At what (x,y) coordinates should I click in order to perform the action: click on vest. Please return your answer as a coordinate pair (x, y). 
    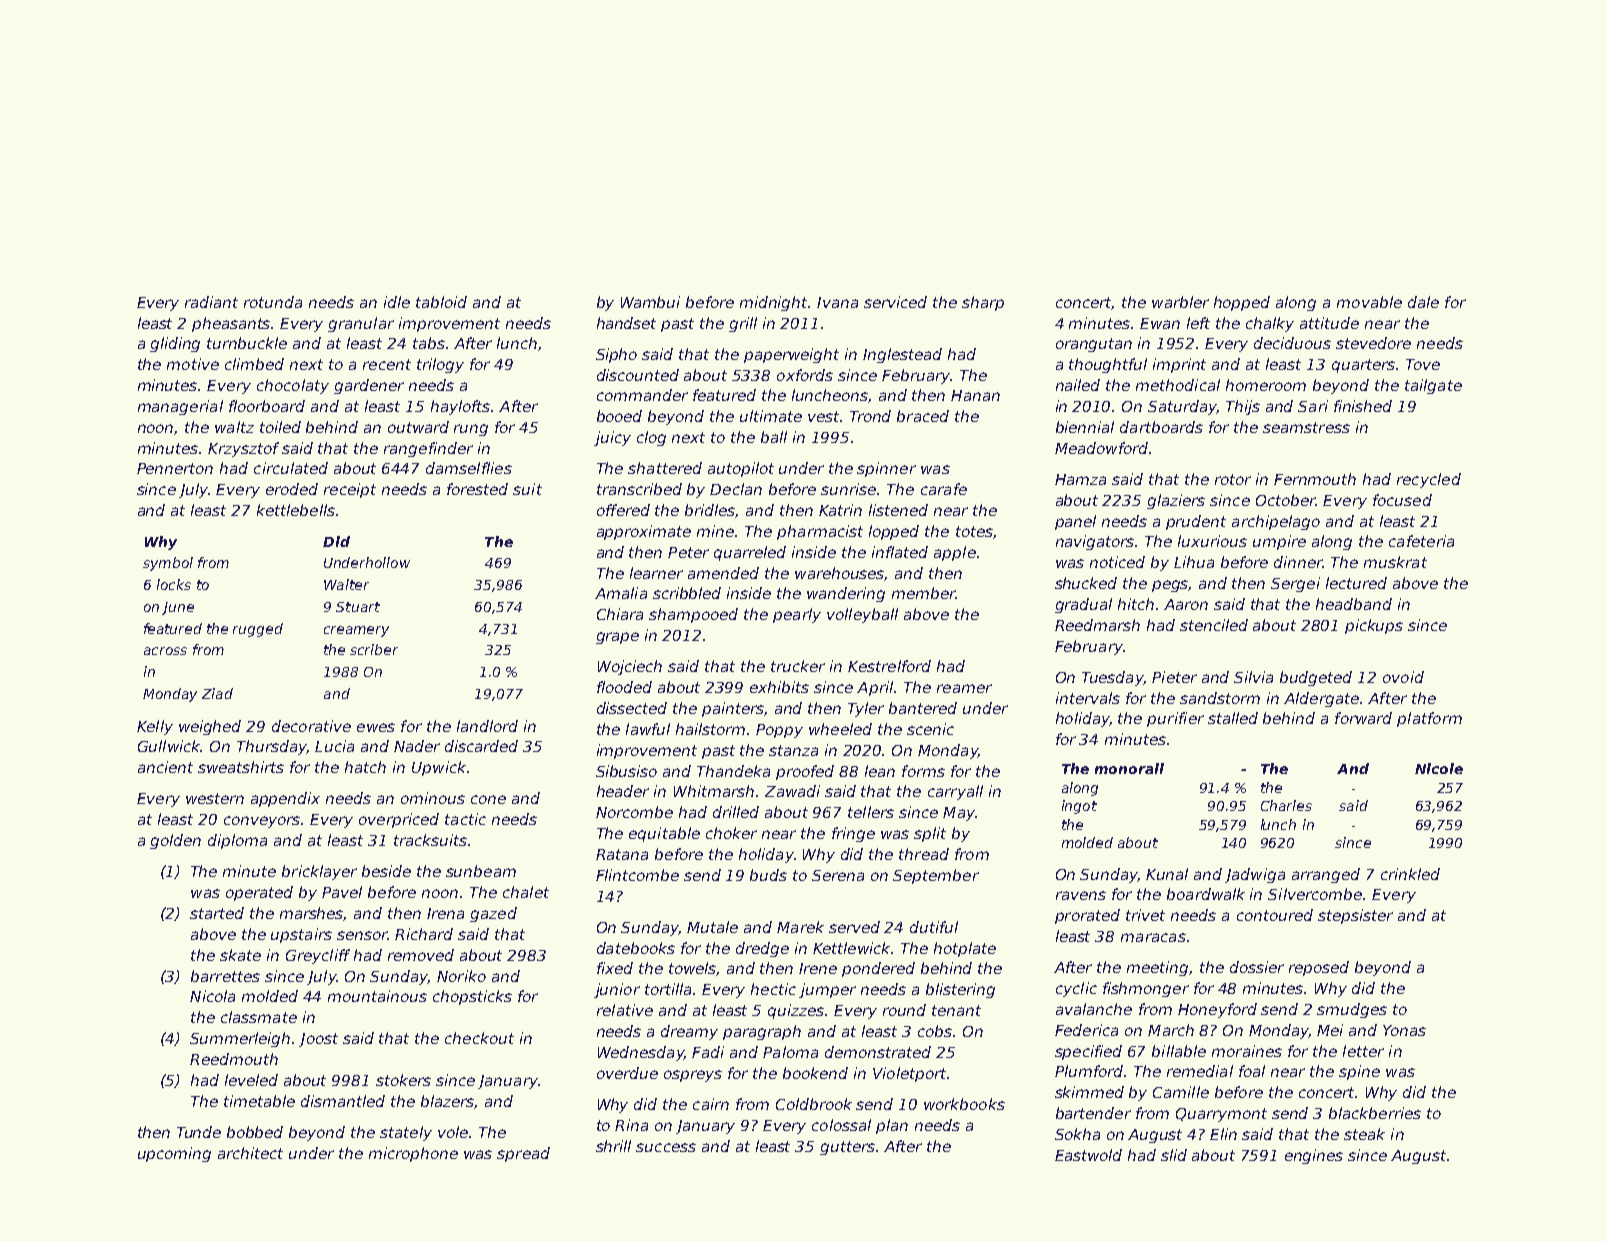
    Looking at the image, I should click on (823, 416).
